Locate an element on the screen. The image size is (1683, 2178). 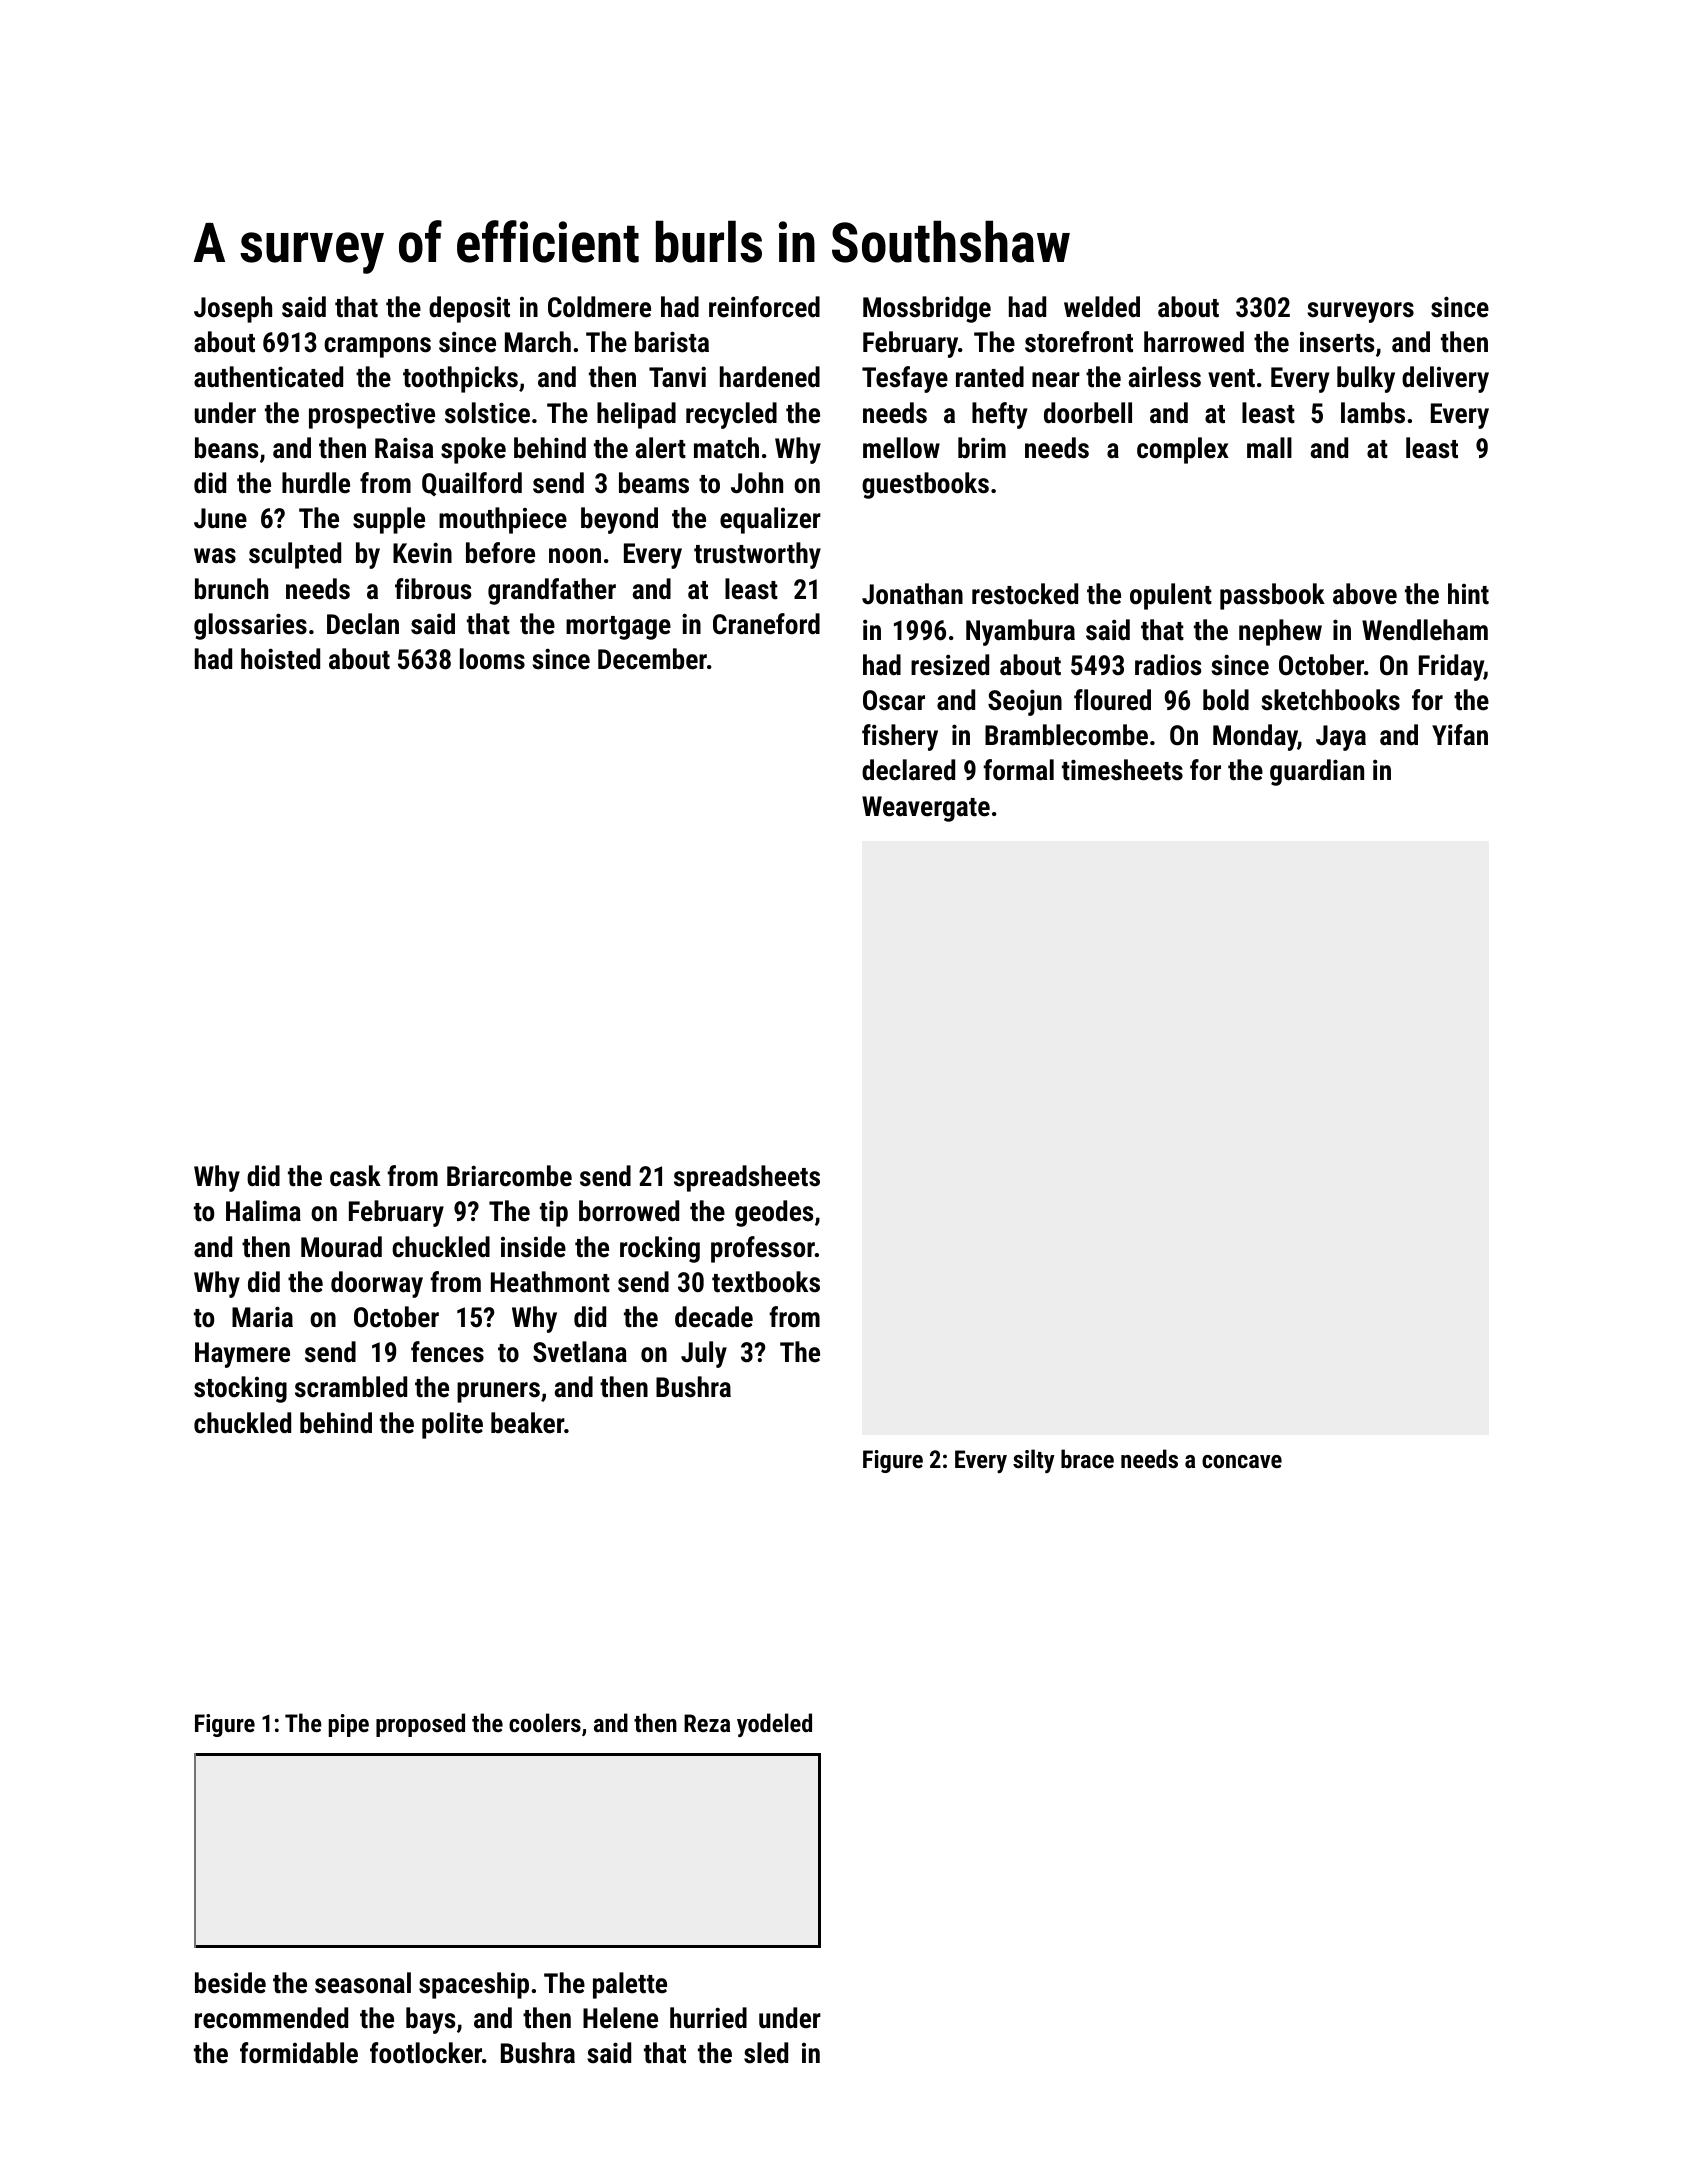
guardian is located at coordinates (1317, 772).
